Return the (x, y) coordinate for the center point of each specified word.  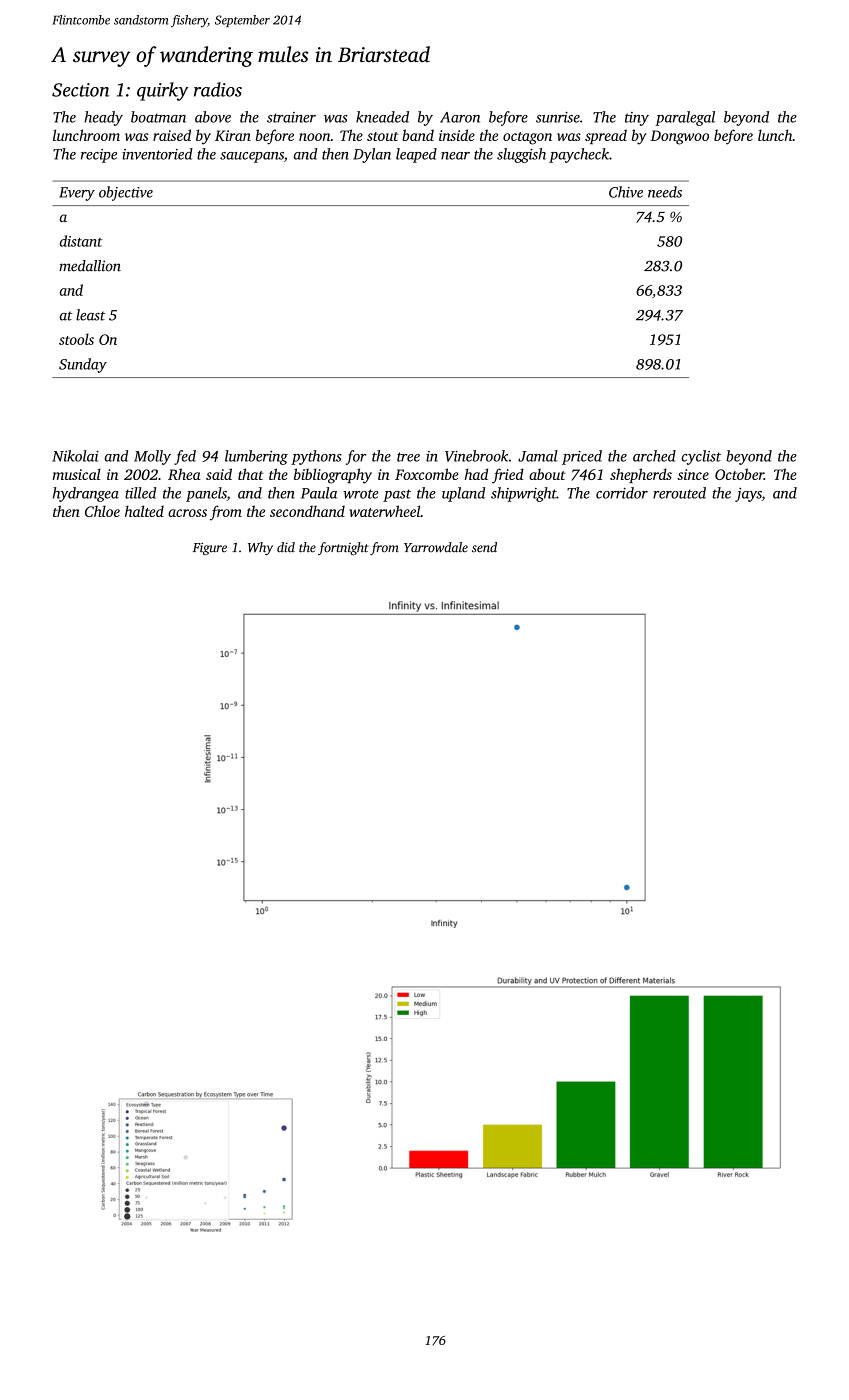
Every (77, 194)
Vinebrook (476, 456)
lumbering (256, 457)
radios (218, 89)
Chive (626, 192)
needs (665, 192)
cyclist (701, 457)
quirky (162, 91)
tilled (140, 493)
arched (654, 456)
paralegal (685, 118)
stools (76, 339)
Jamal (538, 456)
